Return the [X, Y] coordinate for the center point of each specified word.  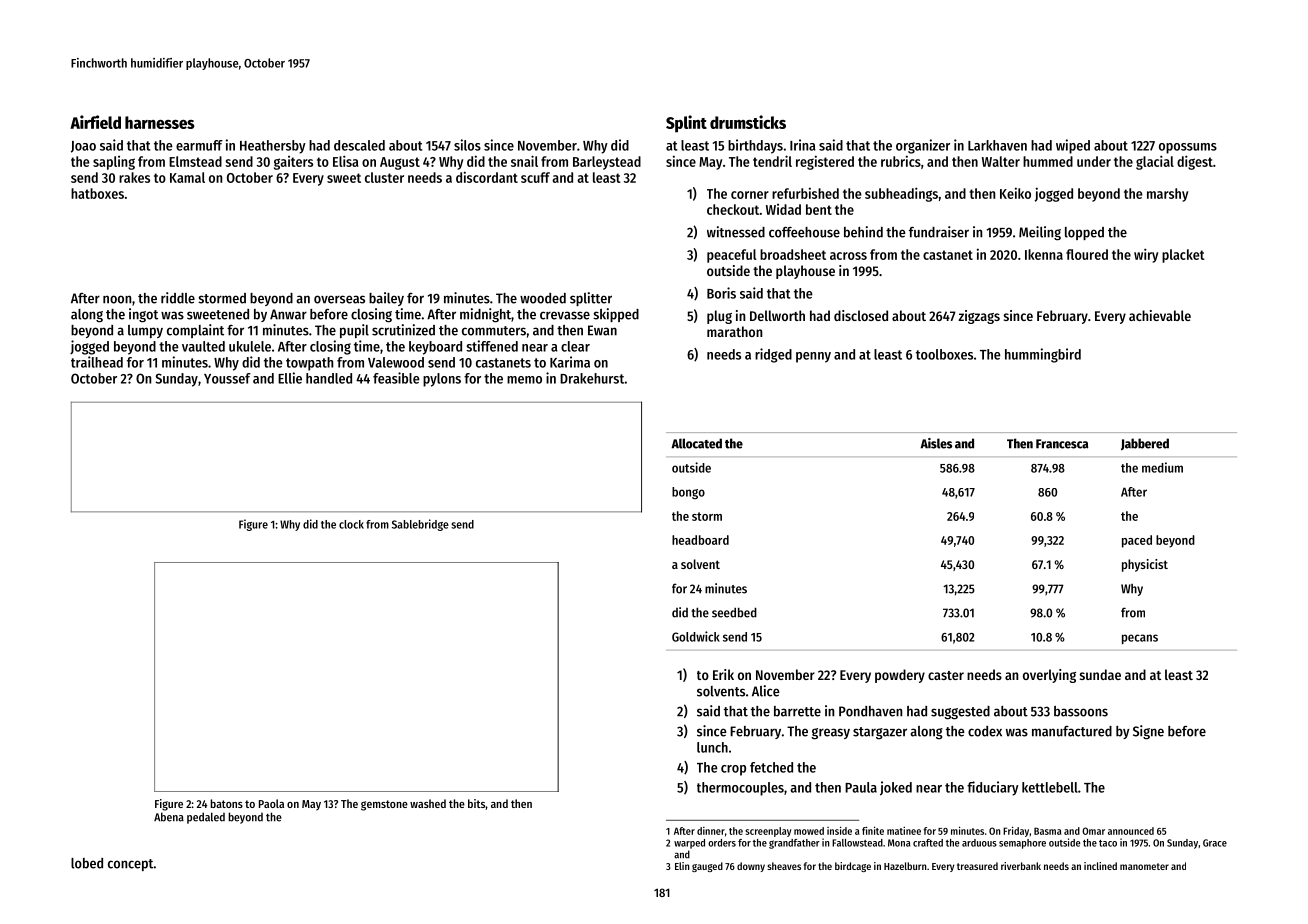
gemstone [384, 805]
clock [351, 524]
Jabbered [1145, 444]
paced [1137, 541]
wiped [1073, 146]
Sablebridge [420, 525]
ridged [773, 355]
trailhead [97, 362]
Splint [686, 124]
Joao [83, 147]
